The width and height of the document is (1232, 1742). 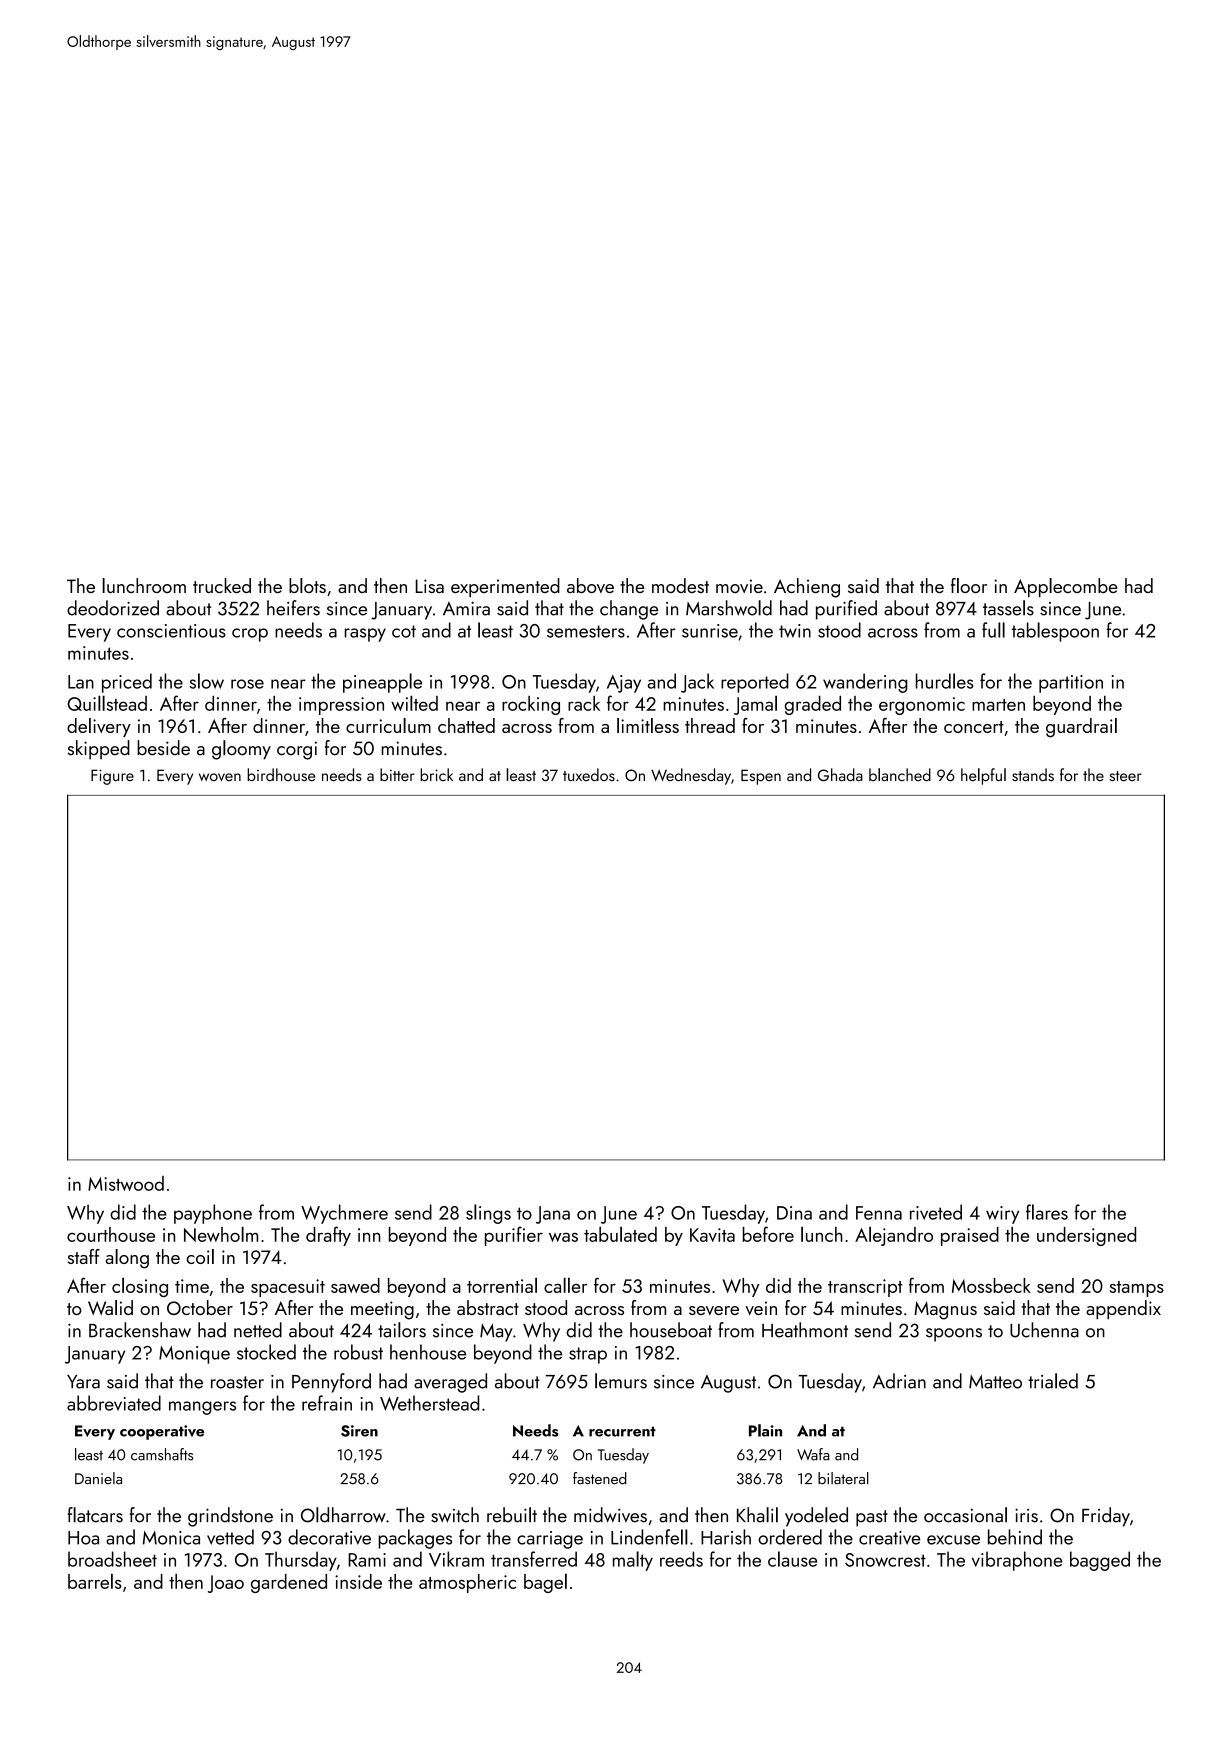 What do you see at coordinates (885, 1560) in the document?
I see `Snowcrest` at bounding box center [885, 1560].
